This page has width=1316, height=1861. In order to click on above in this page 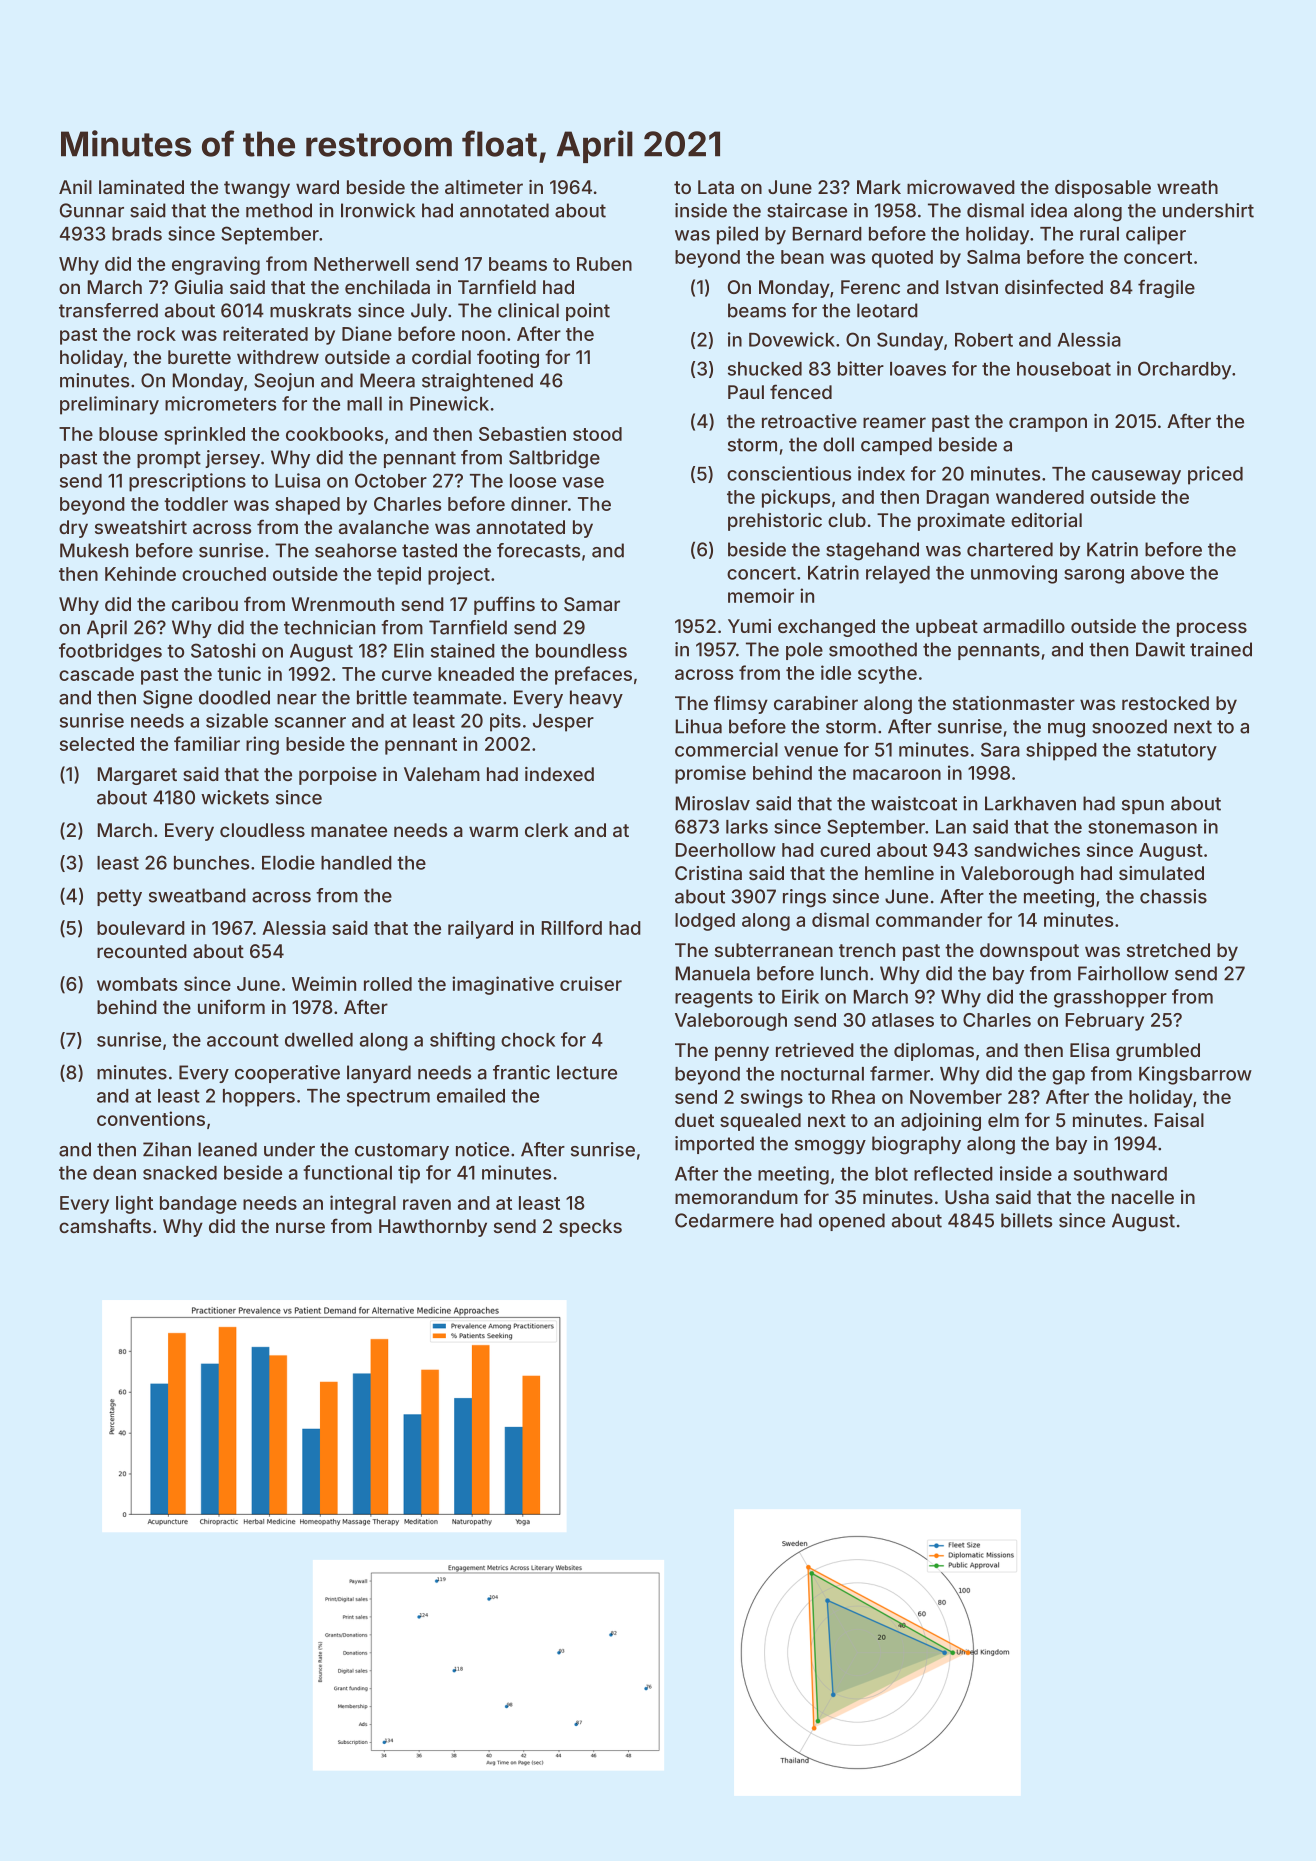, I will do `click(1157, 573)`.
